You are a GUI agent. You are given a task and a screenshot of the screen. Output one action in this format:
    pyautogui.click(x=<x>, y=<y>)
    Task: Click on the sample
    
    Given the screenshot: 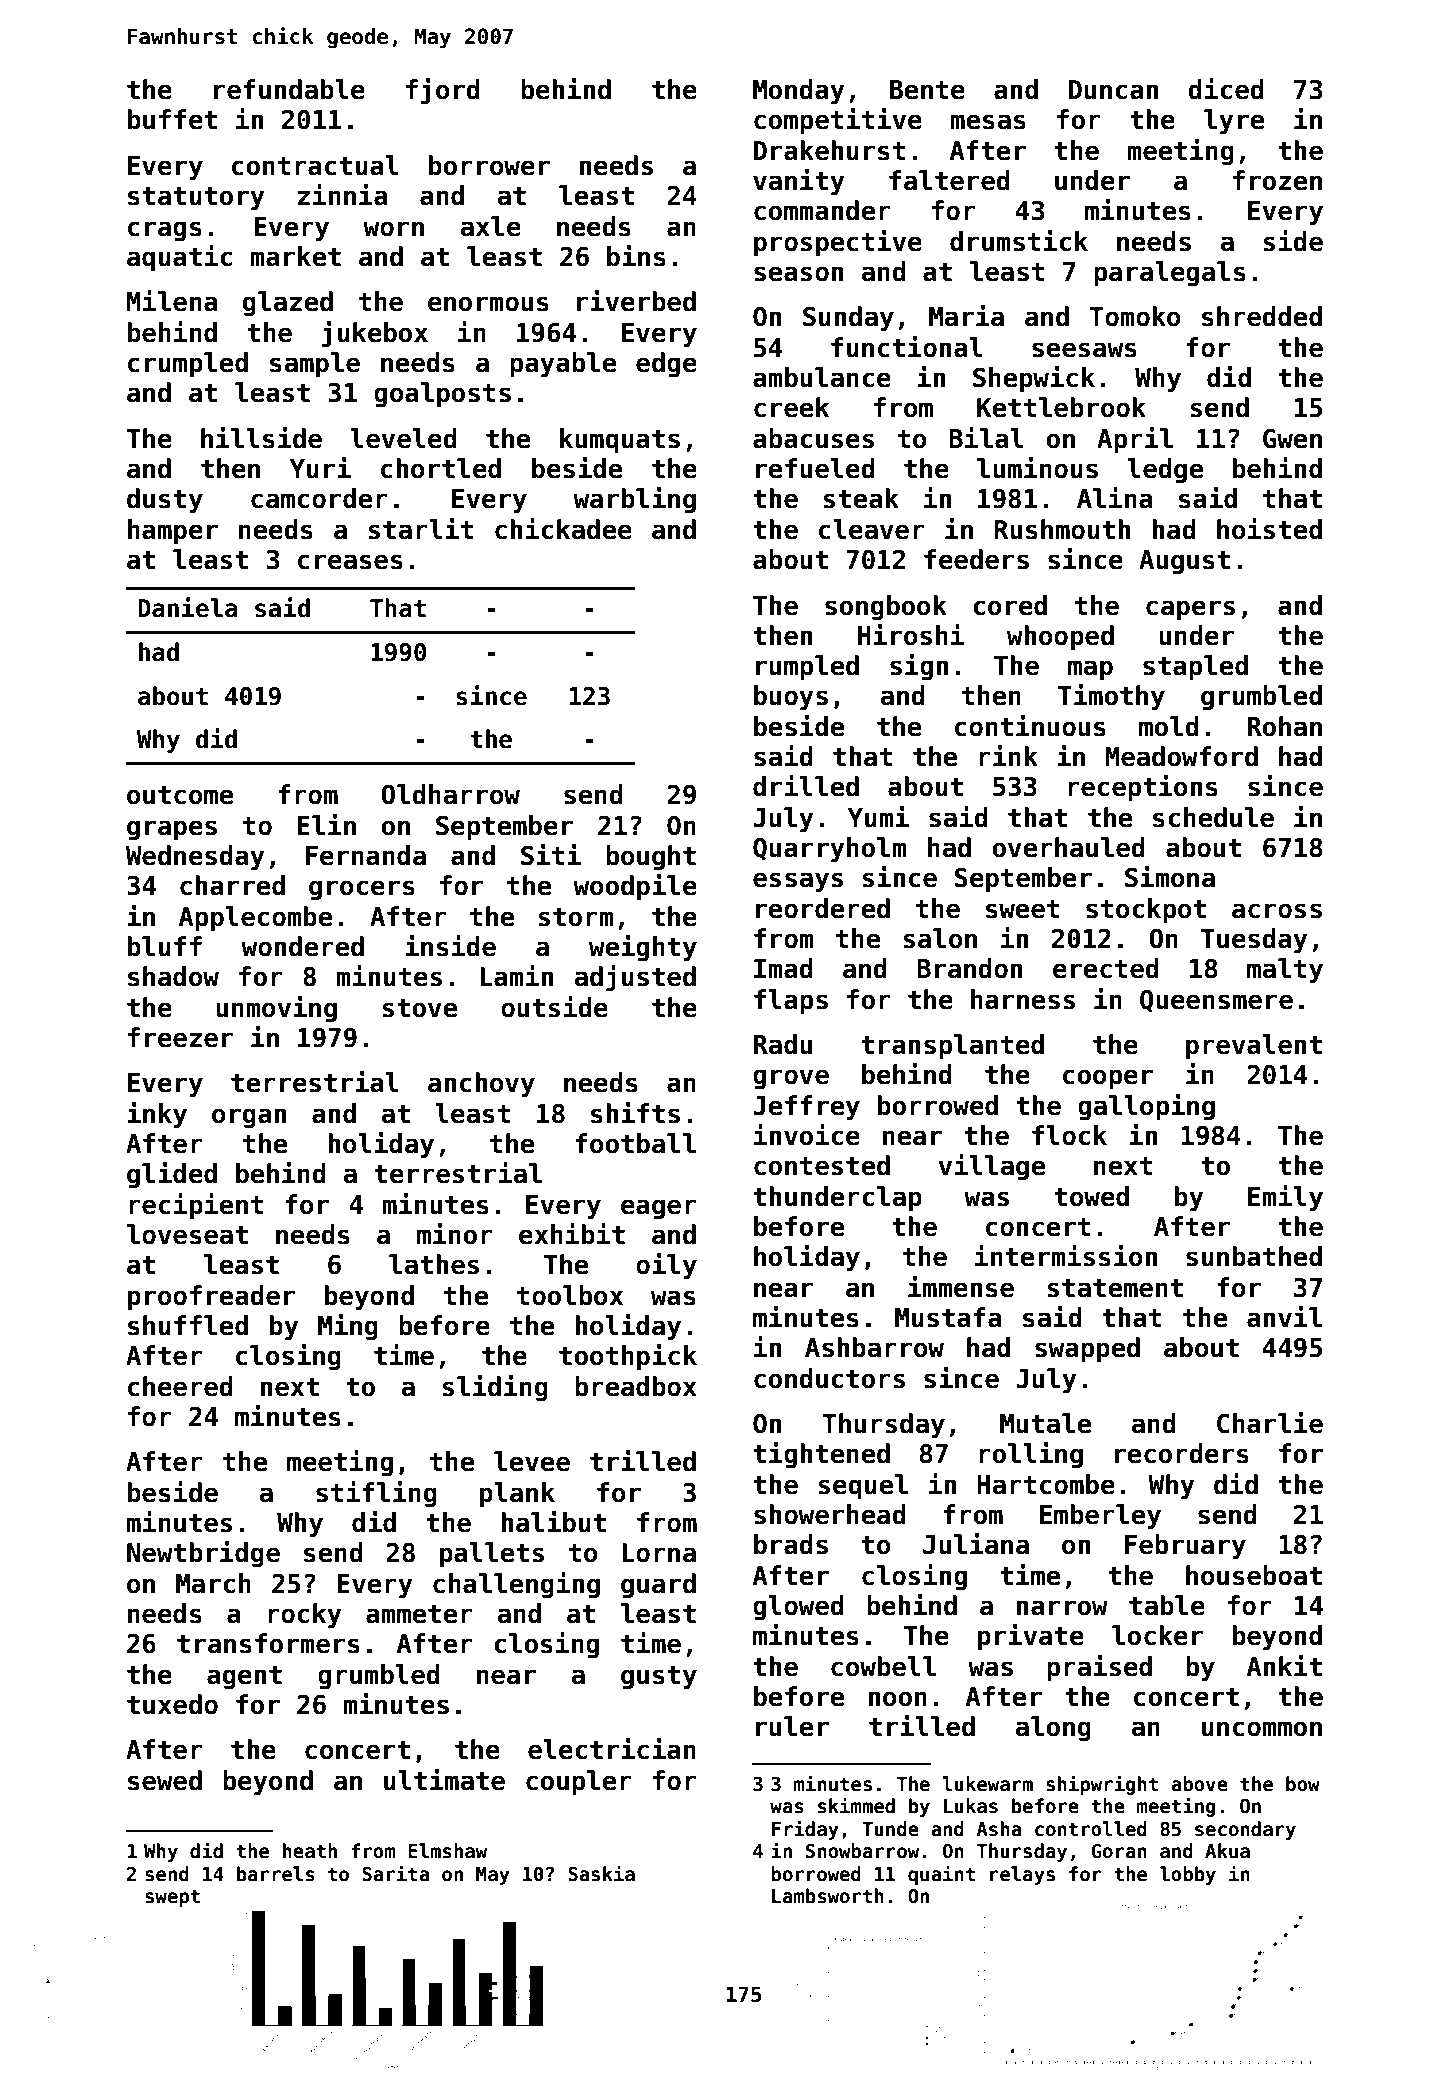 What is the action you would take?
    pyautogui.click(x=315, y=365)
